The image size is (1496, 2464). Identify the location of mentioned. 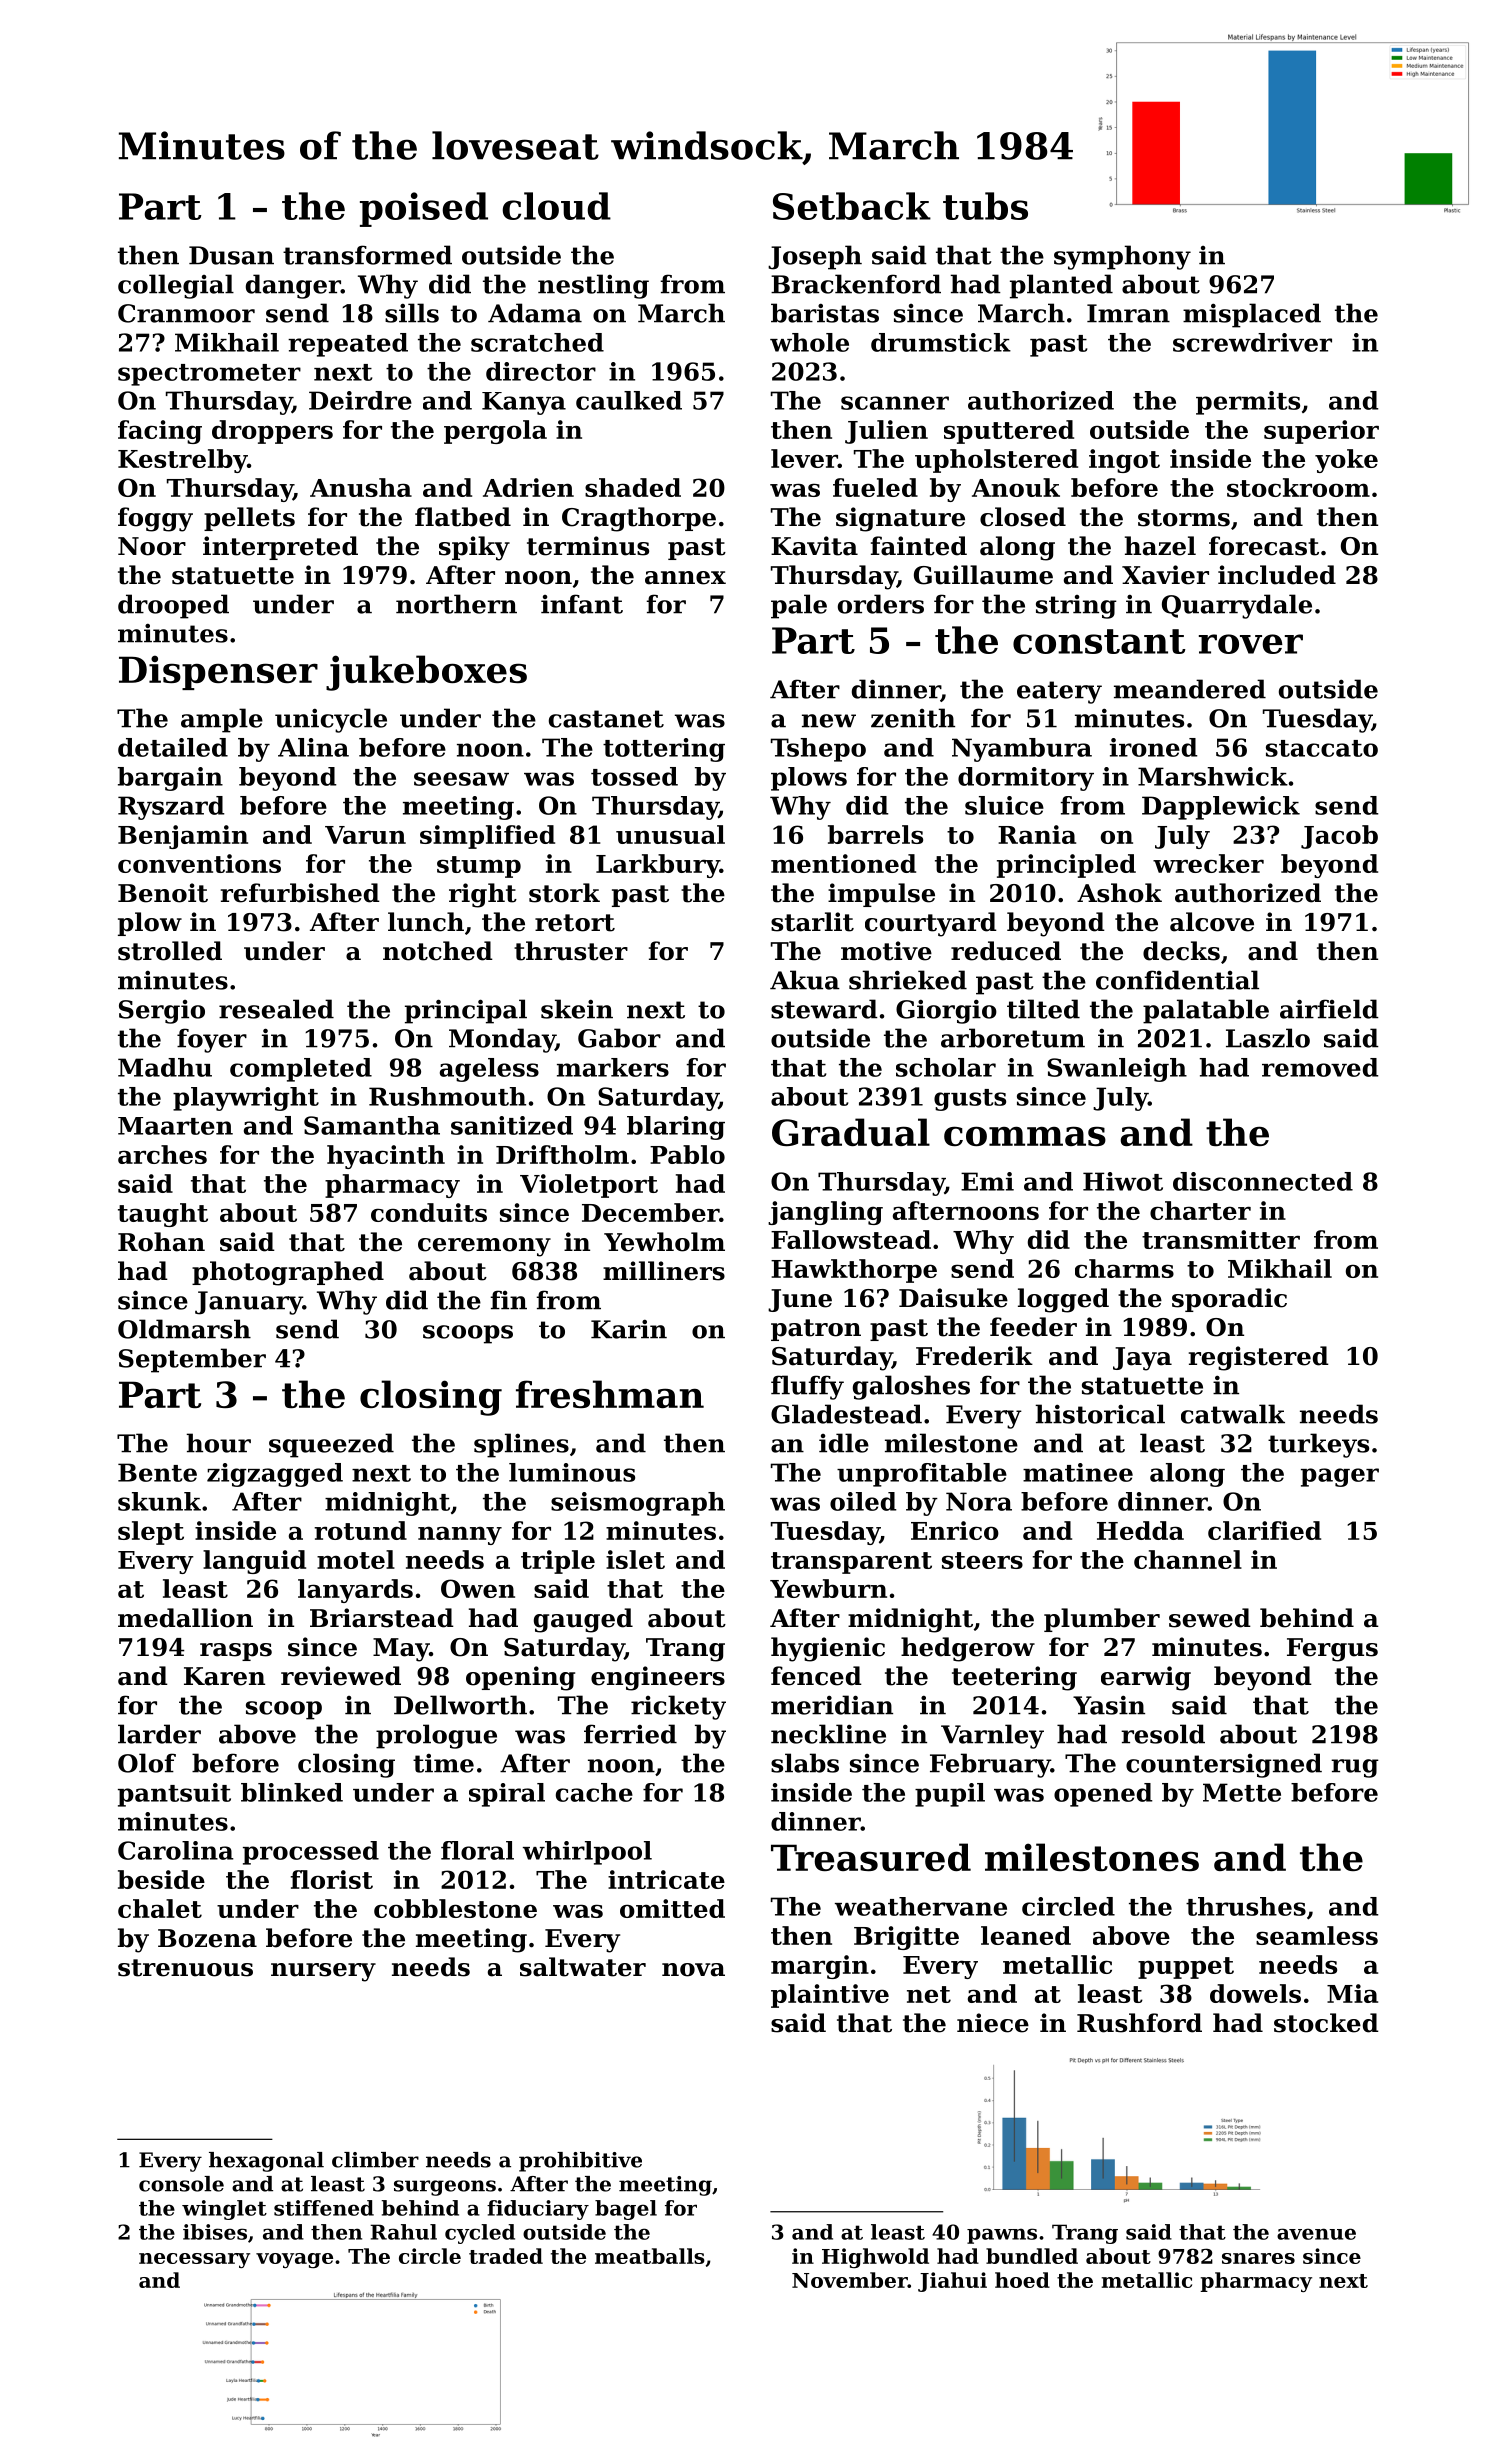
(843, 863).
